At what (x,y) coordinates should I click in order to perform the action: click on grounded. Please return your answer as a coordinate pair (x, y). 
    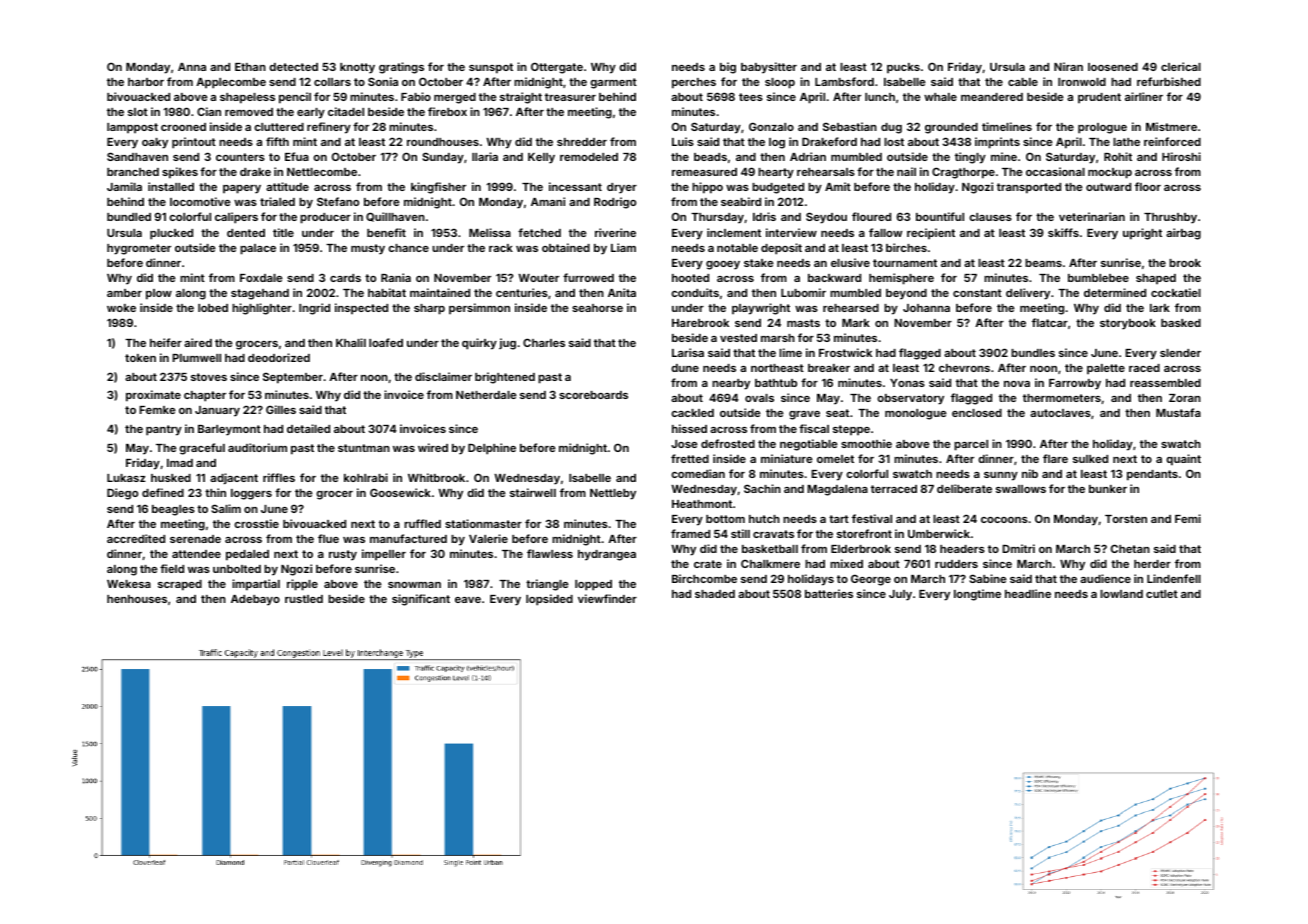
    Looking at the image, I should click on (951, 128).
